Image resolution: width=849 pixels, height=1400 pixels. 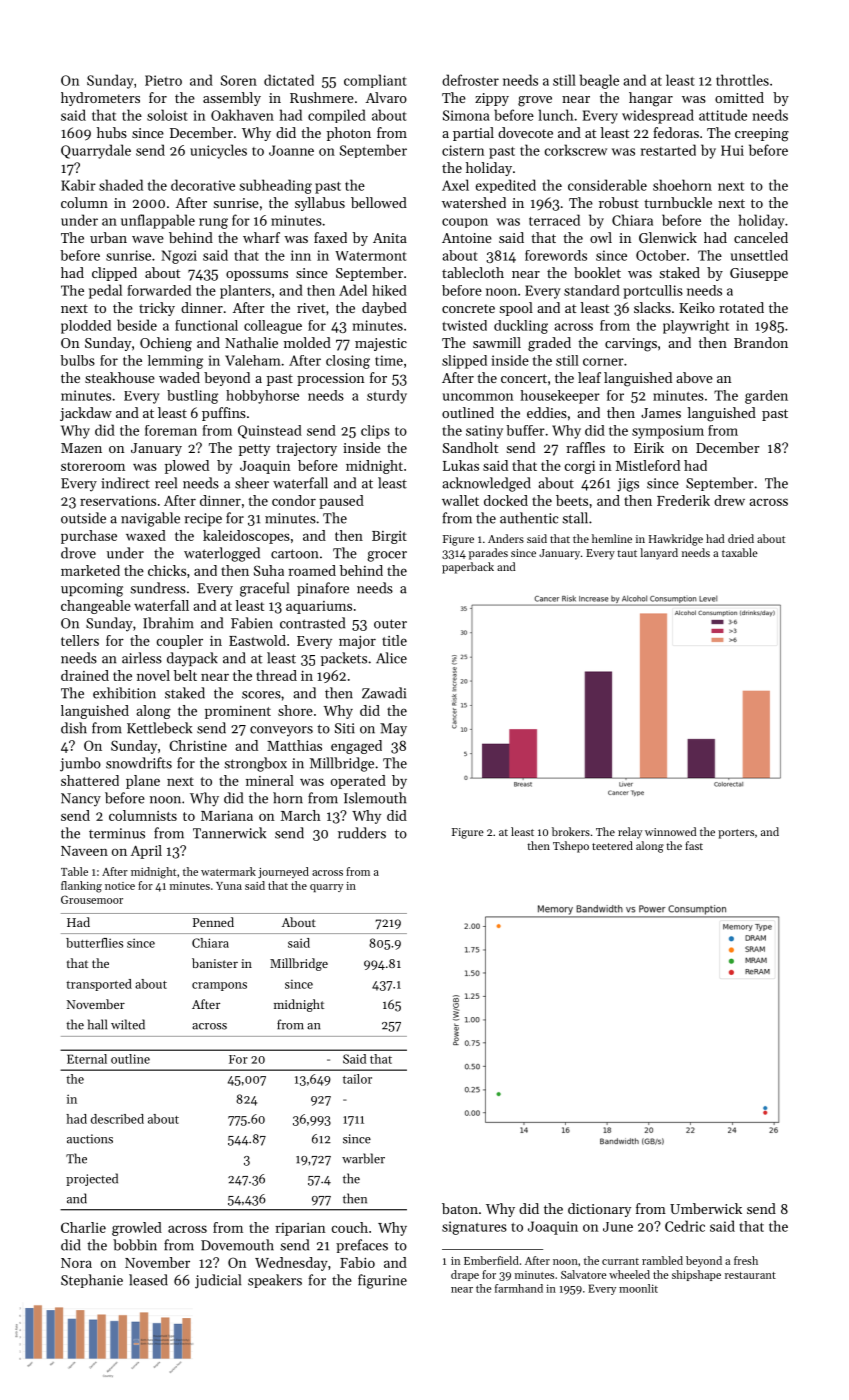 What do you see at coordinates (228, 871) in the page?
I see `watermark` at bounding box center [228, 871].
